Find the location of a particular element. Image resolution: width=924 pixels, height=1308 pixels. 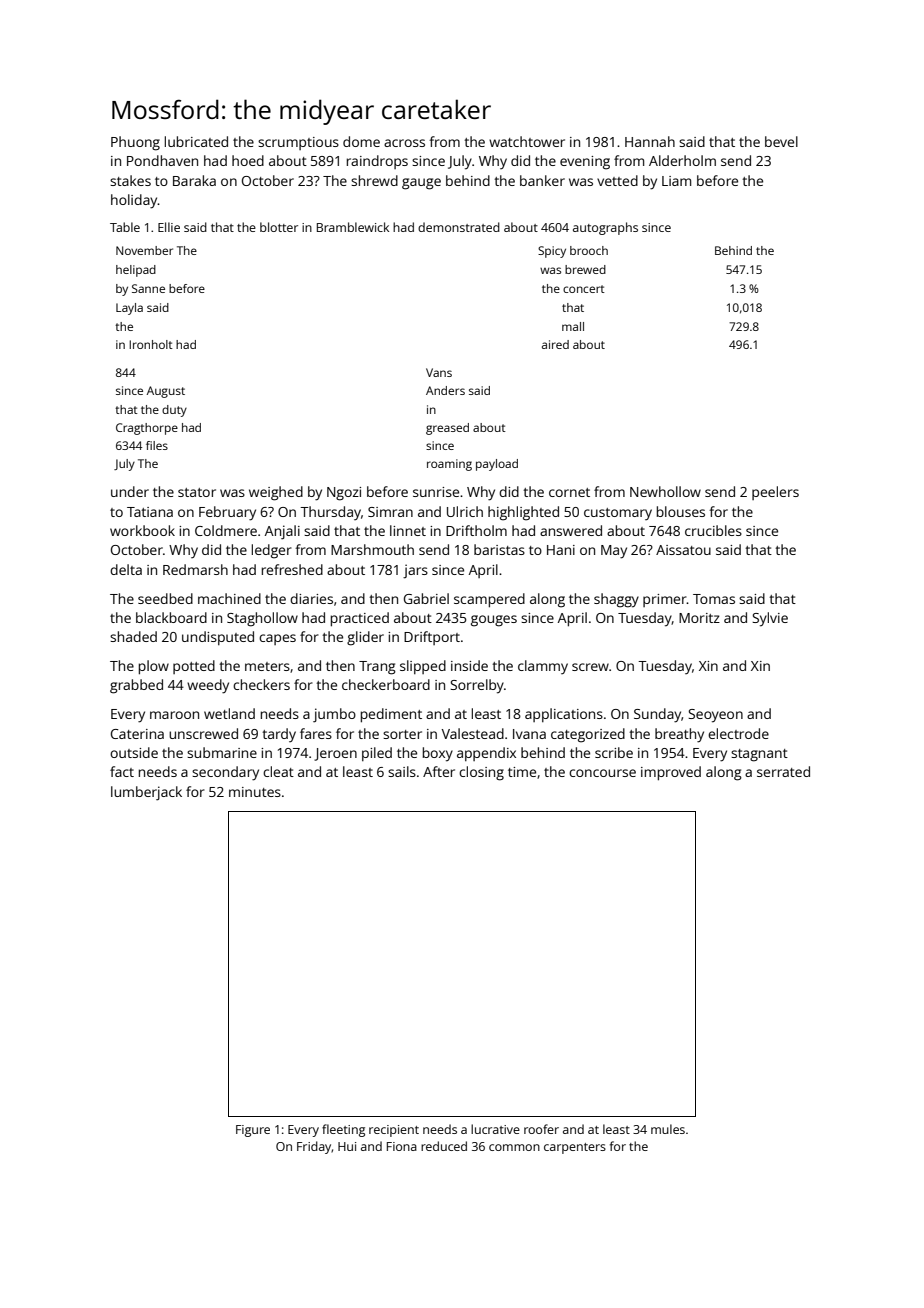

Ellie is located at coordinates (169, 227).
